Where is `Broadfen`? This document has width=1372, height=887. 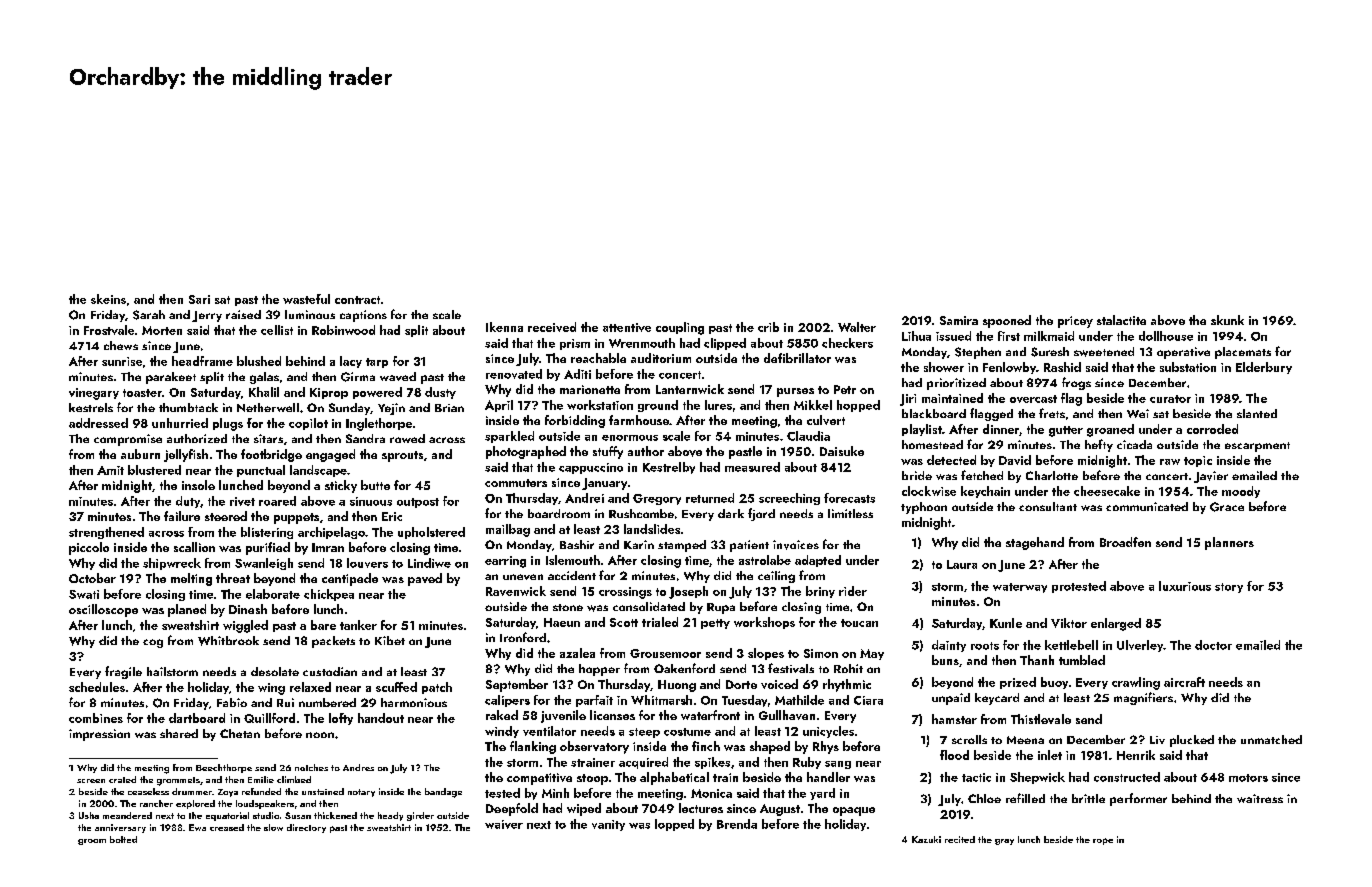 Broadfen is located at coordinates (1125, 542).
